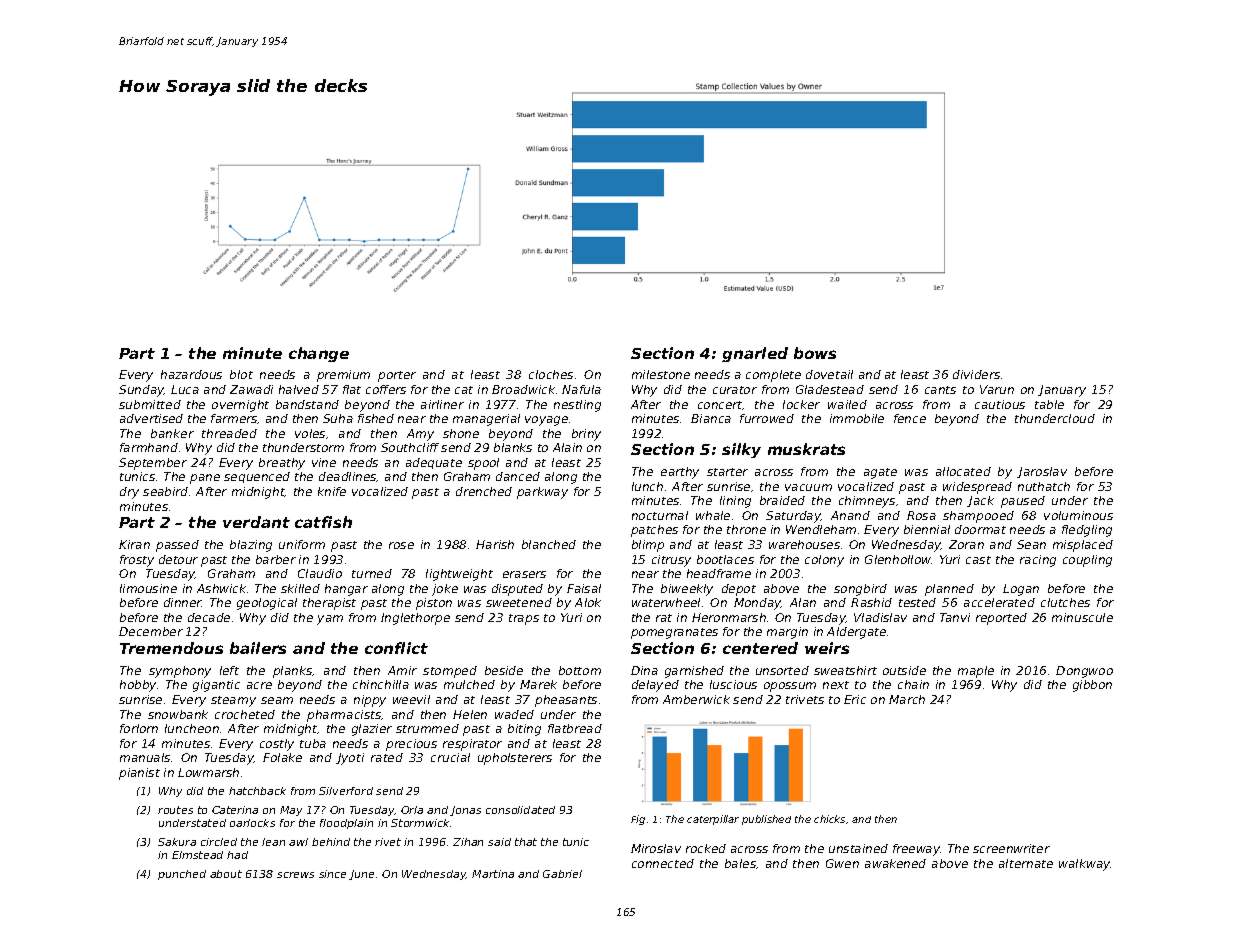  What do you see at coordinates (292, 672) in the document?
I see `planks` at bounding box center [292, 672].
